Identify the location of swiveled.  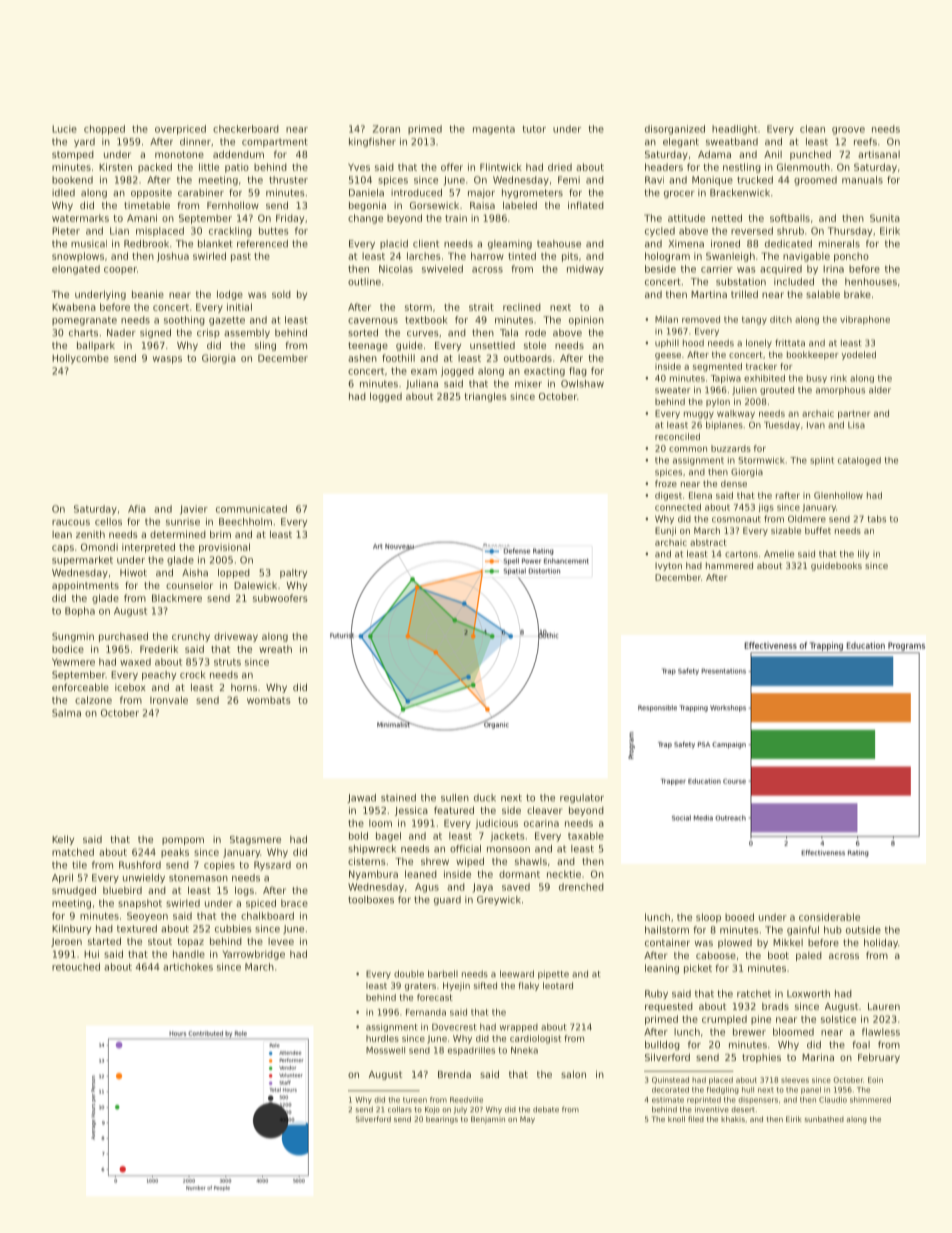
(442, 269).
